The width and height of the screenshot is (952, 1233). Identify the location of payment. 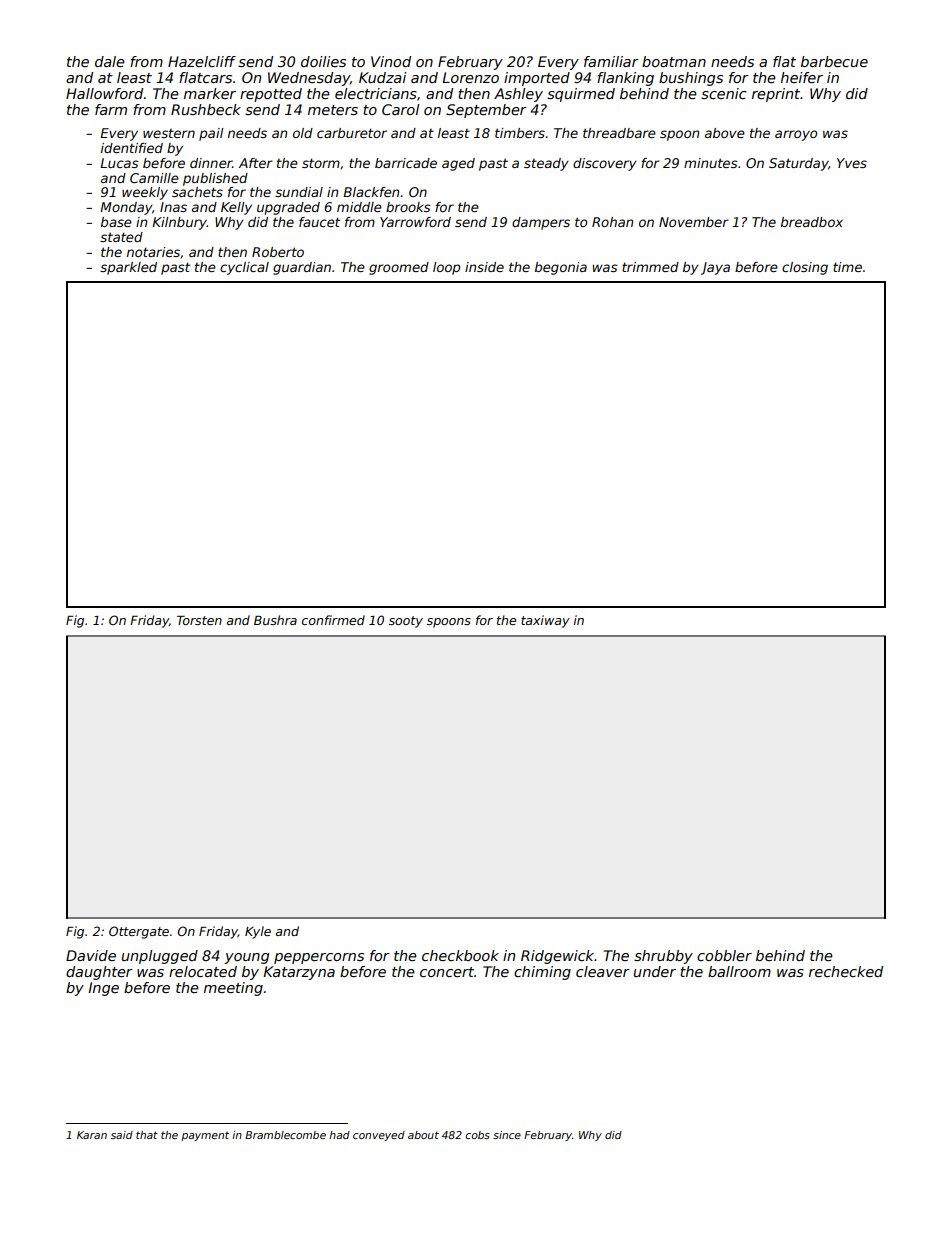
(205, 1136).
